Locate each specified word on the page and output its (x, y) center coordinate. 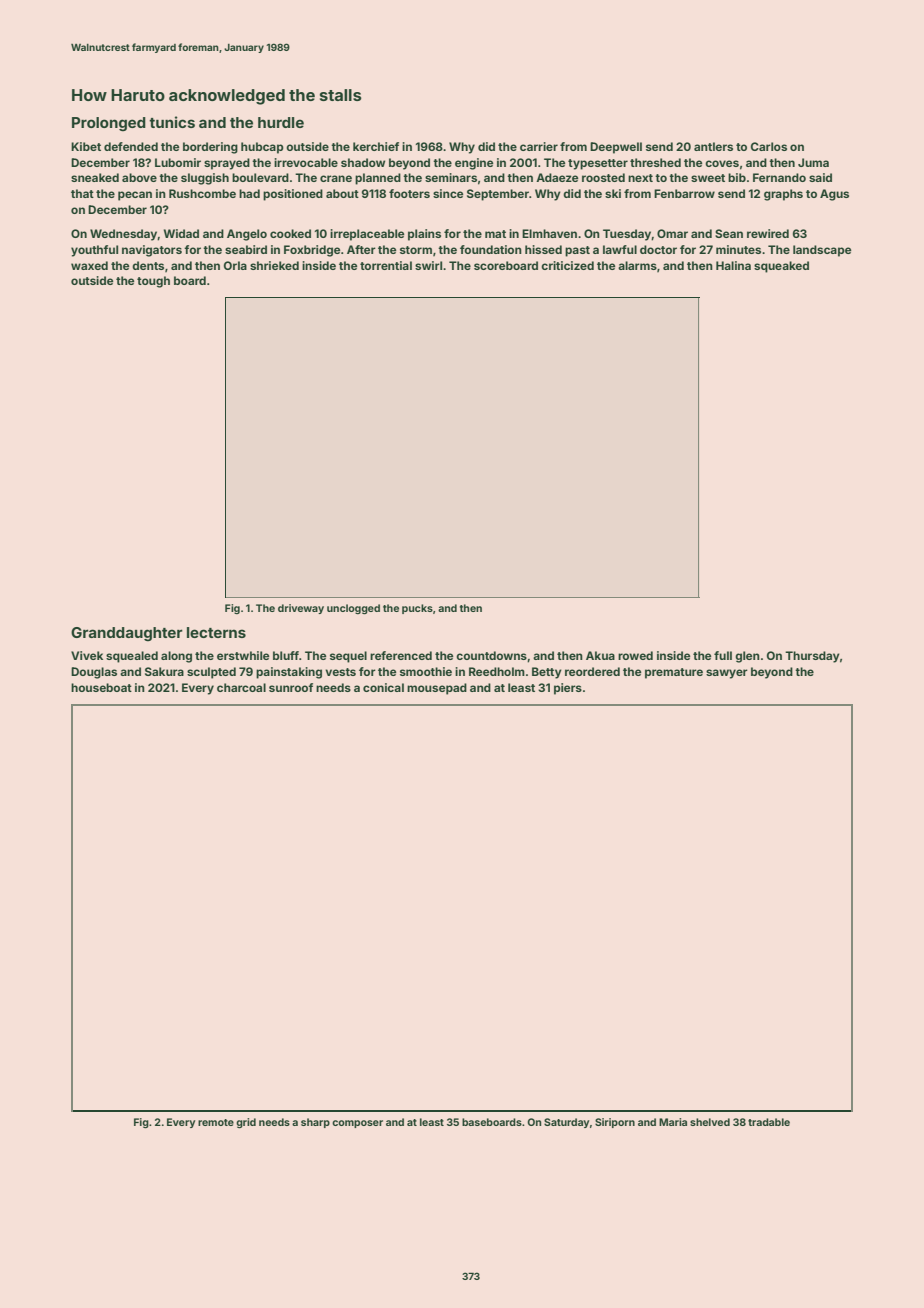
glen (747, 657)
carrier (539, 146)
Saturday (566, 1123)
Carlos (769, 146)
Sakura (164, 671)
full (723, 655)
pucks (417, 609)
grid (246, 1123)
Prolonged (109, 124)
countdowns (491, 655)
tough (153, 282)
